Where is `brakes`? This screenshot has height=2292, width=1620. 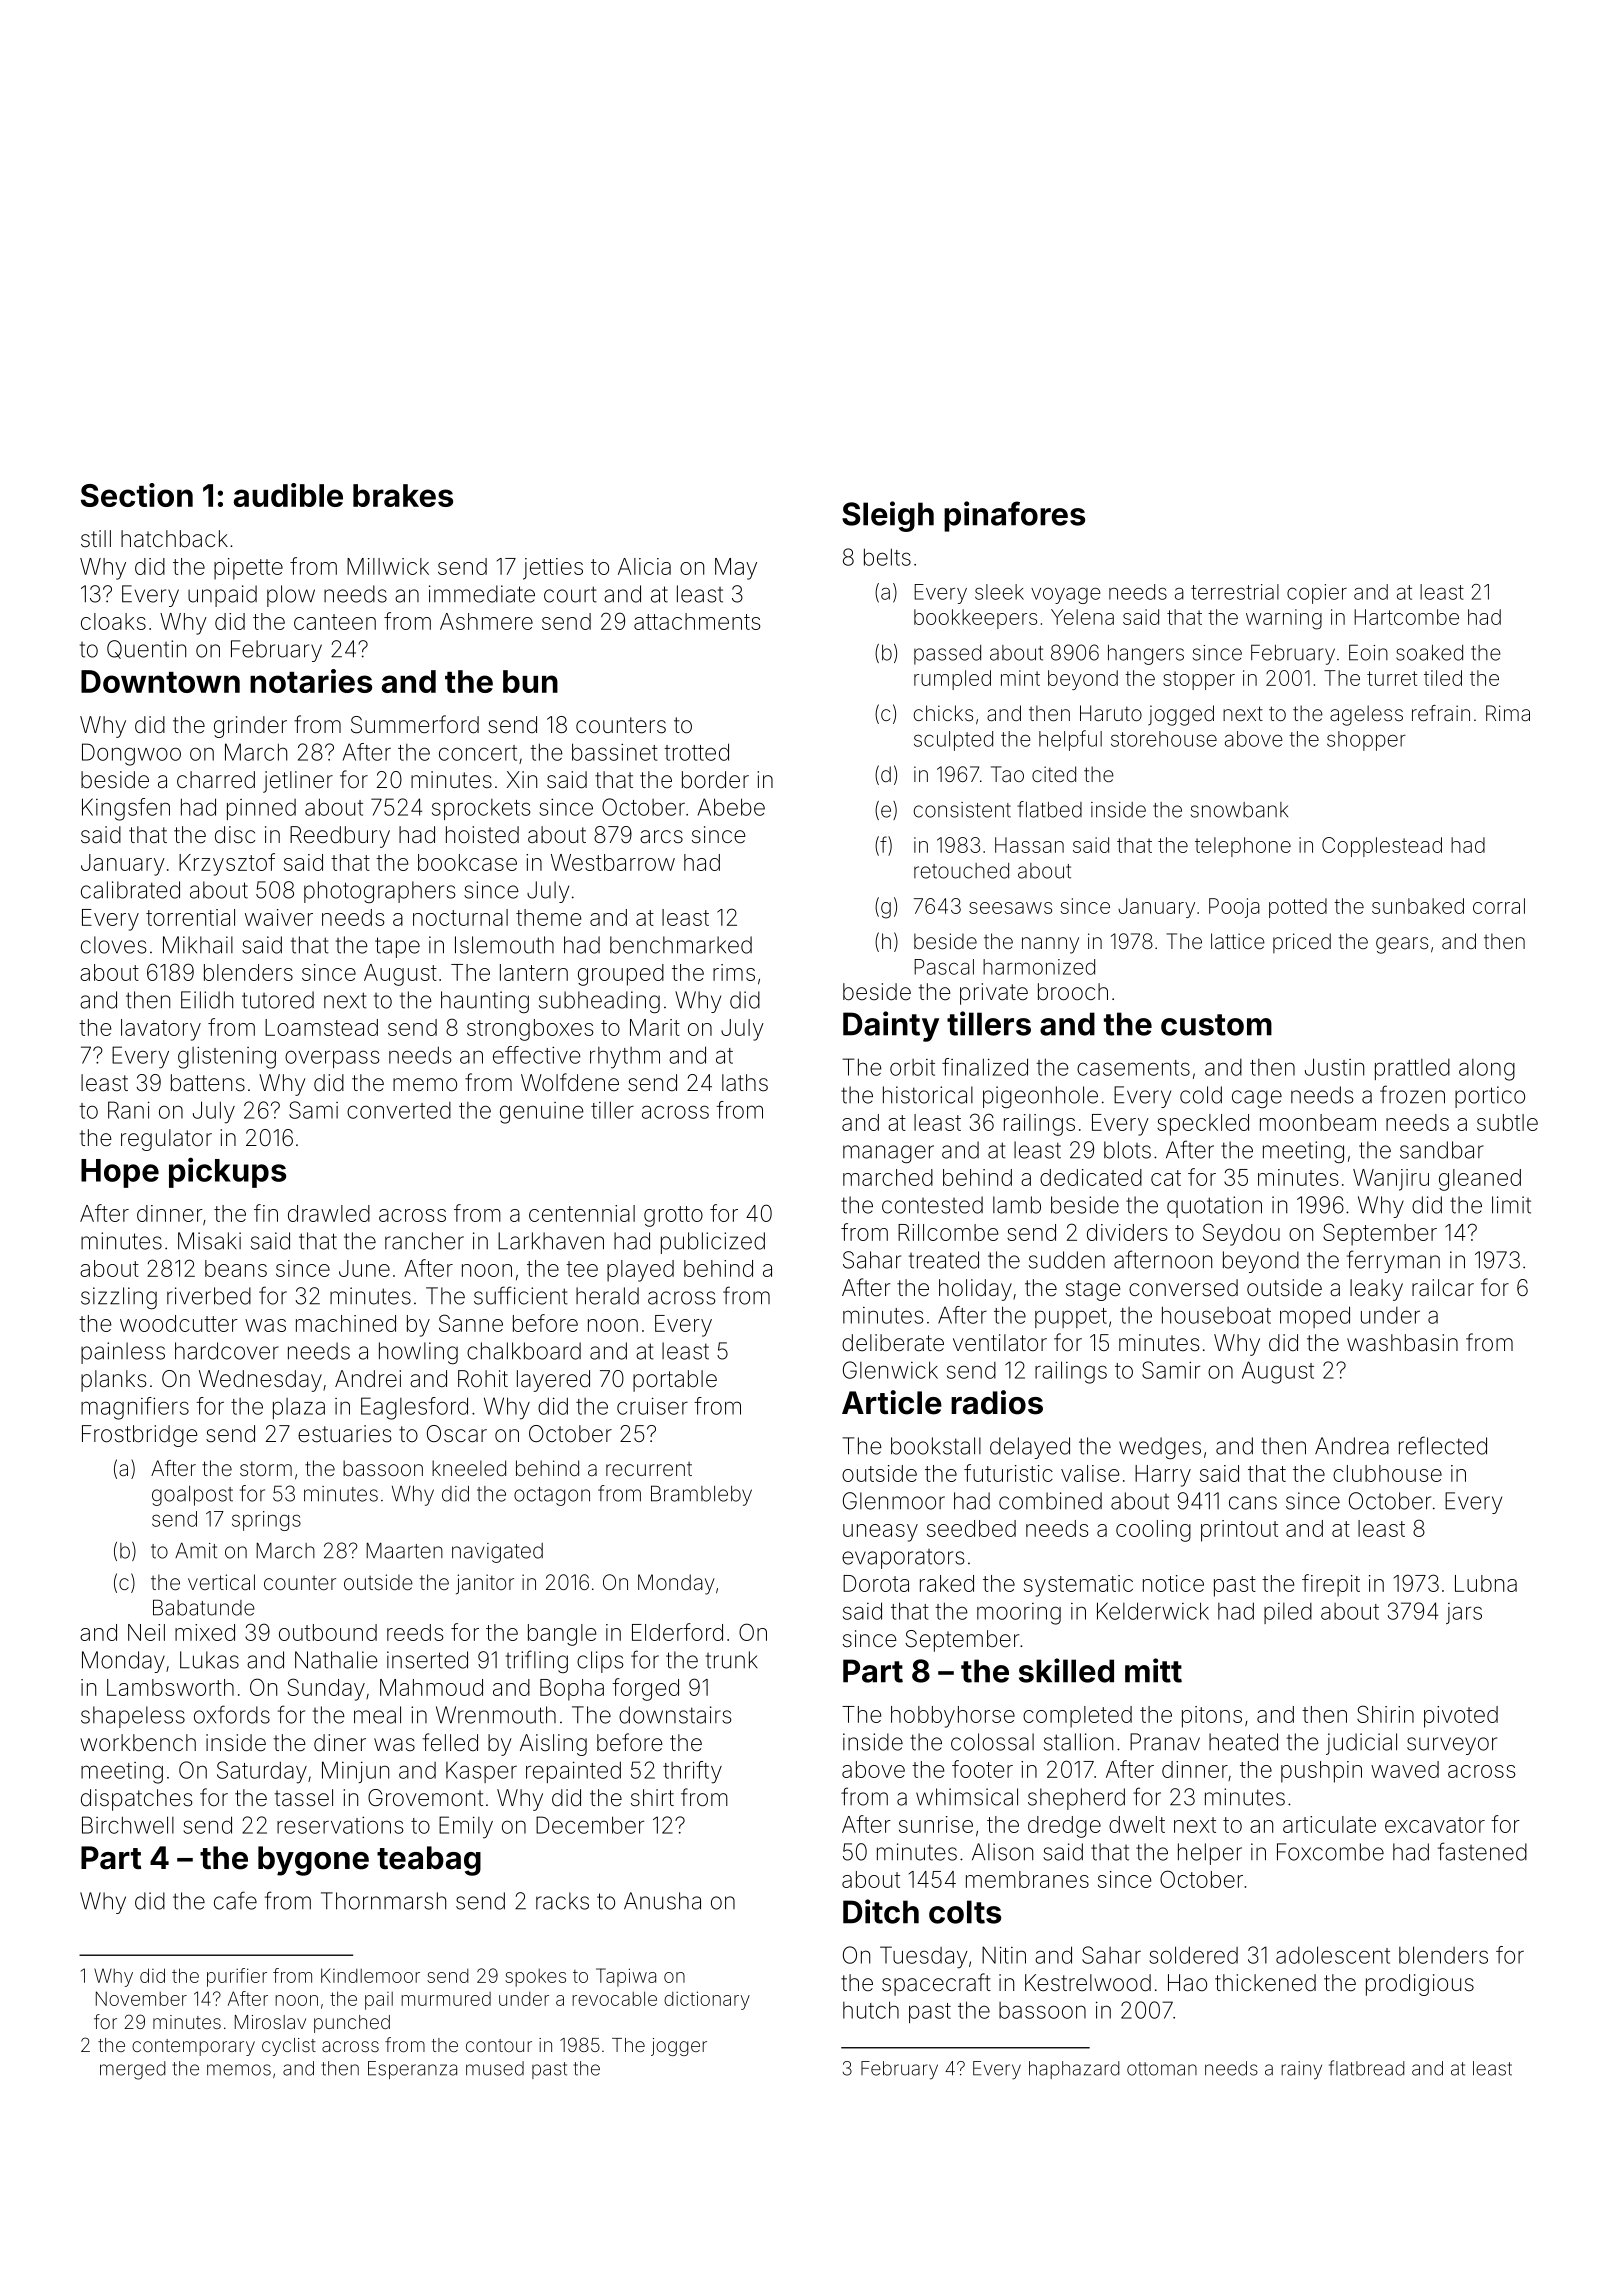 brakes is located at coordinates (403, 495).
